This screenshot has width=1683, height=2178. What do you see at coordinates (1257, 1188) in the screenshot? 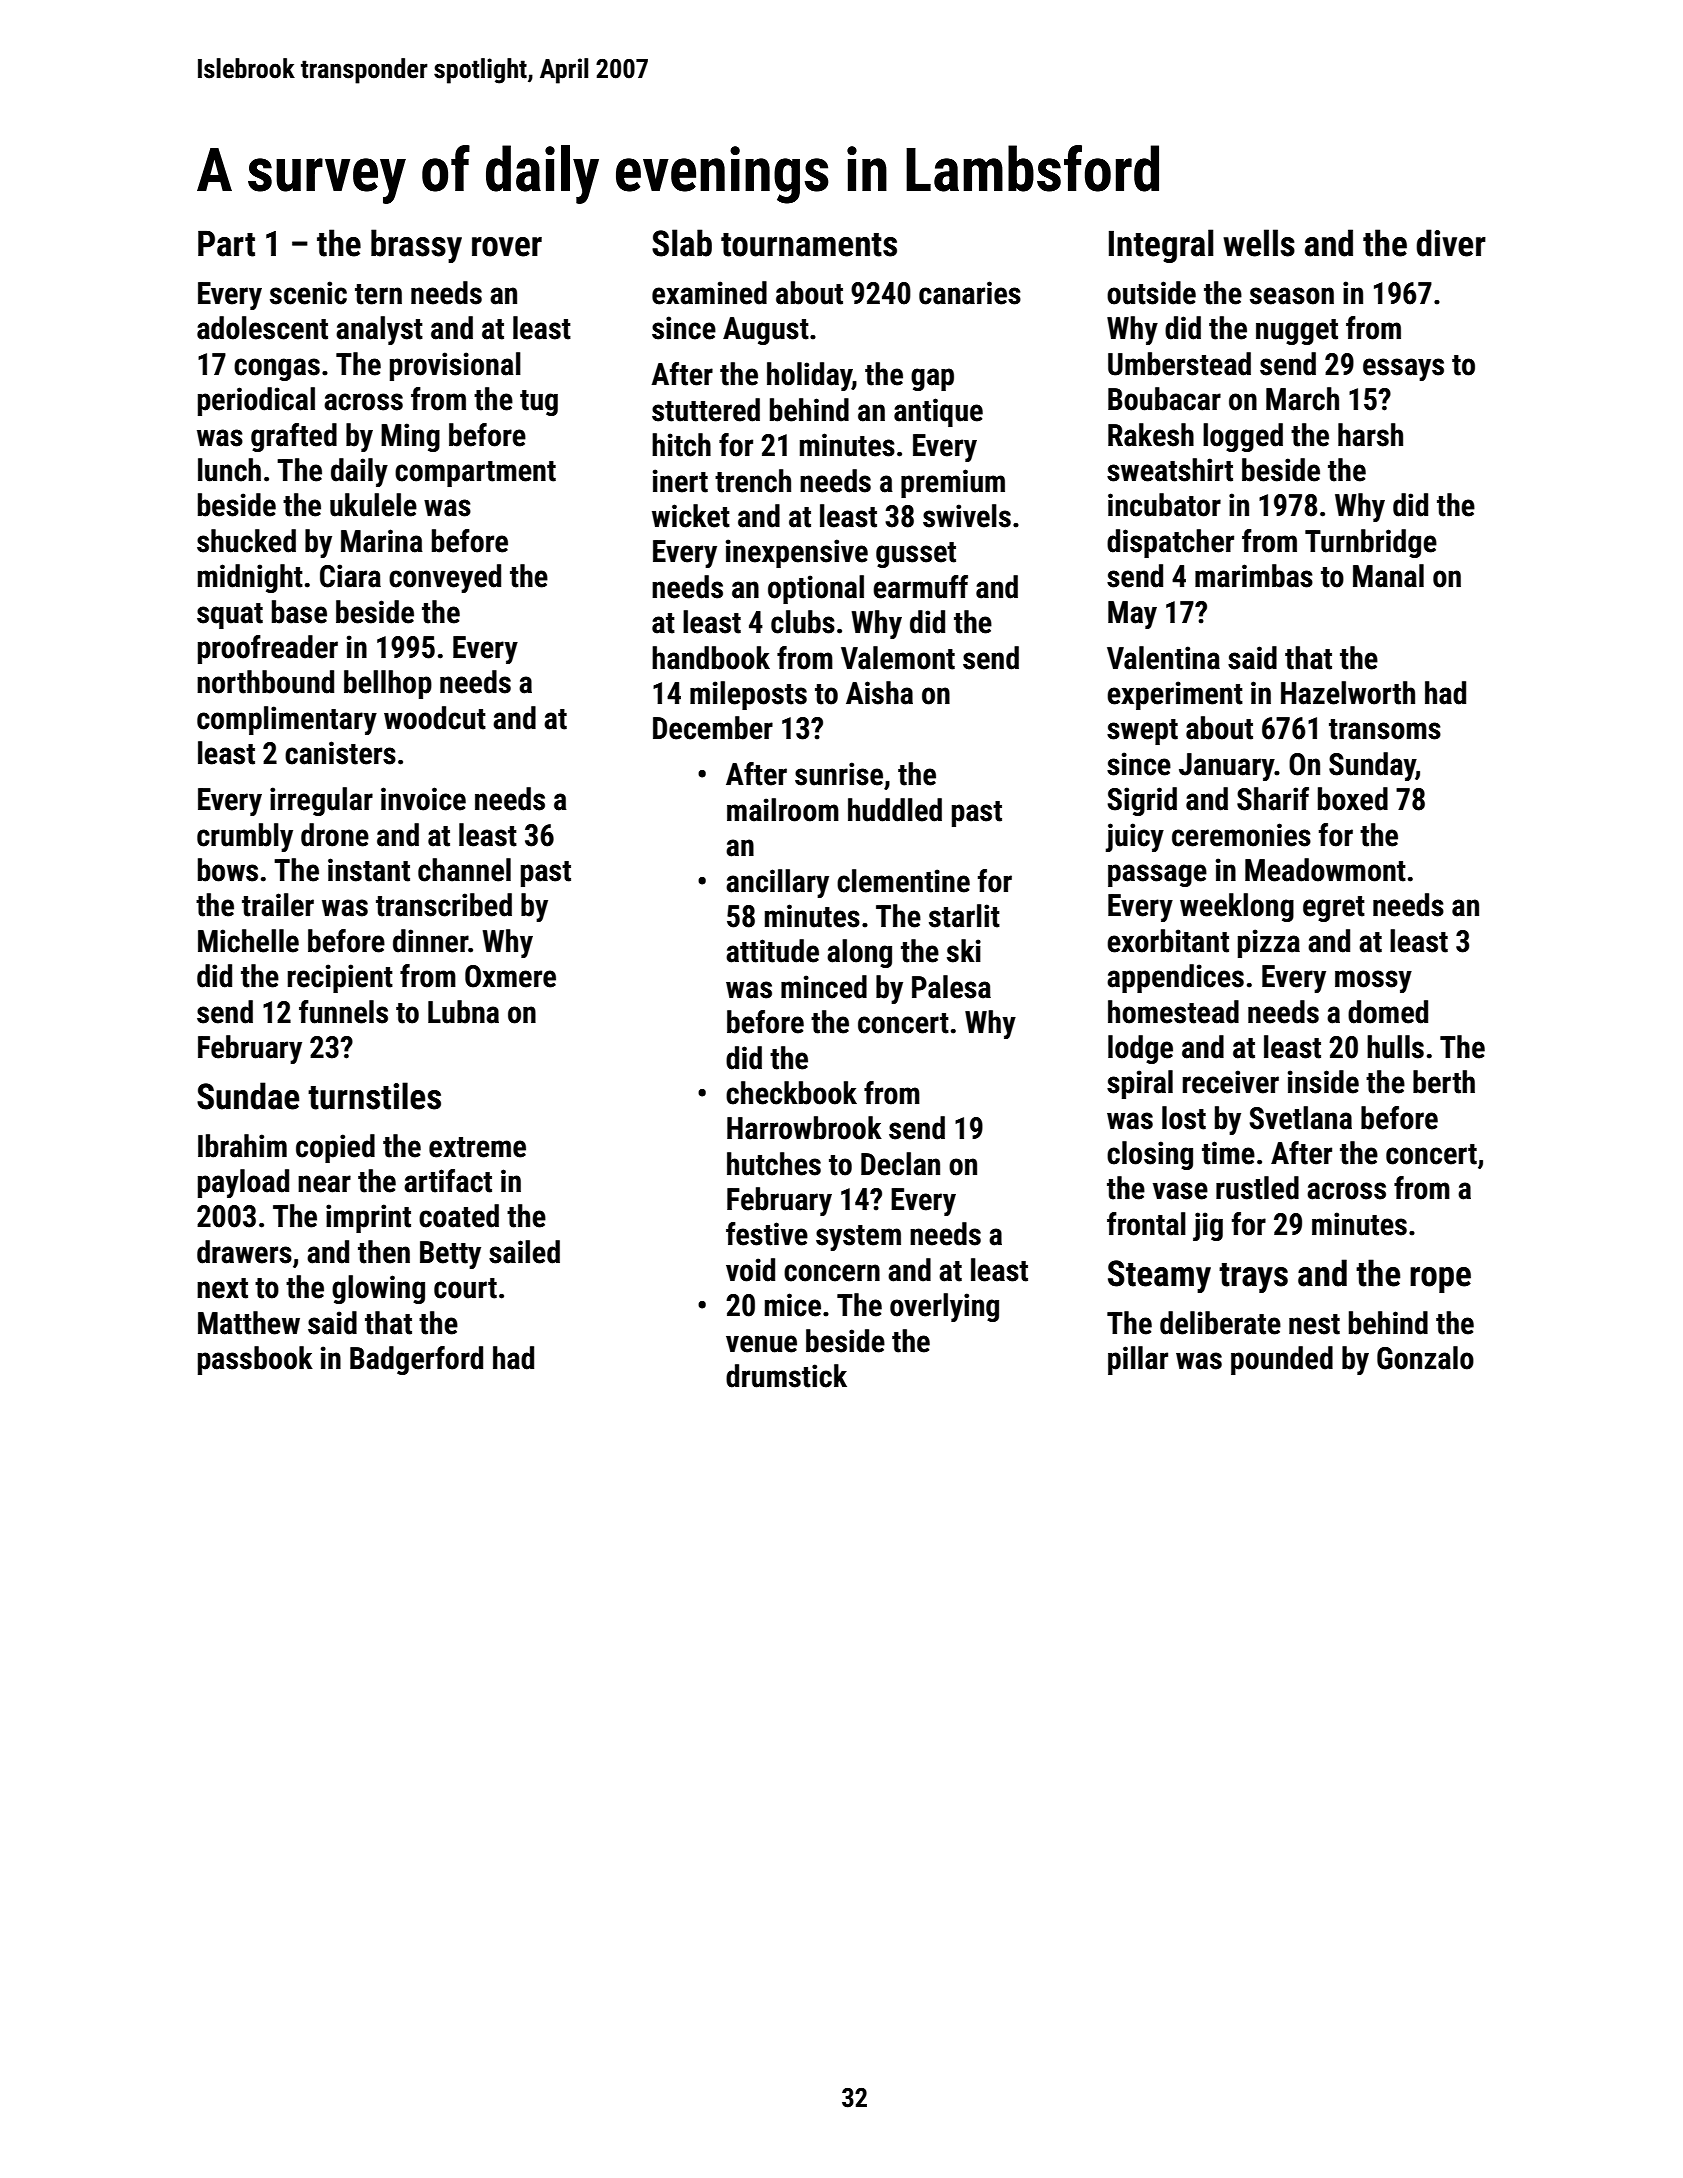
I see `rustled` at bounding box center [1257, 1188].
